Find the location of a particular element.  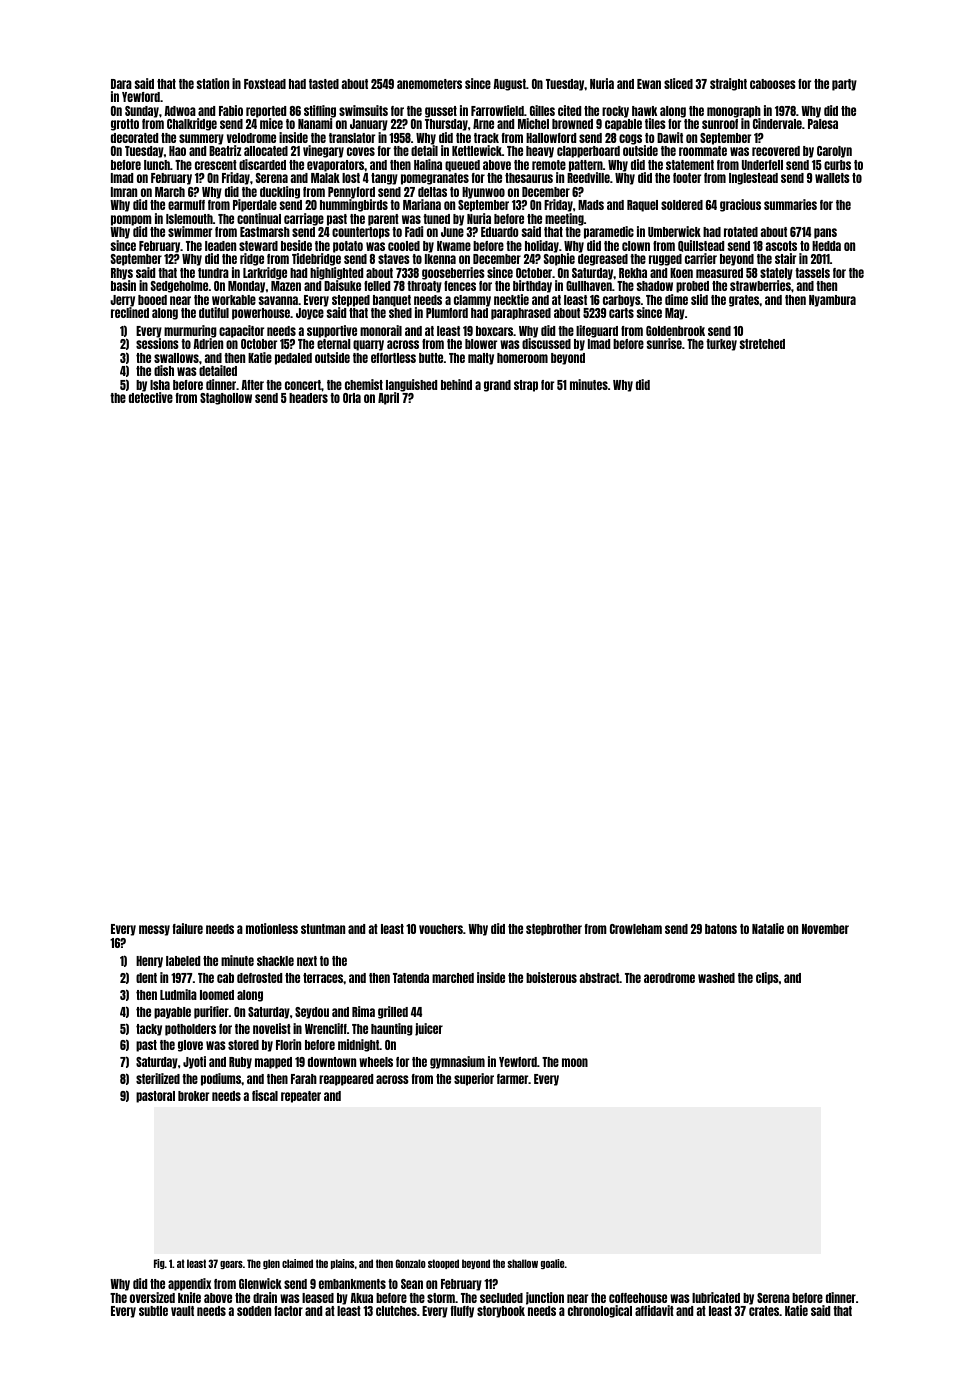

May is located at coordinates (675, 314).
